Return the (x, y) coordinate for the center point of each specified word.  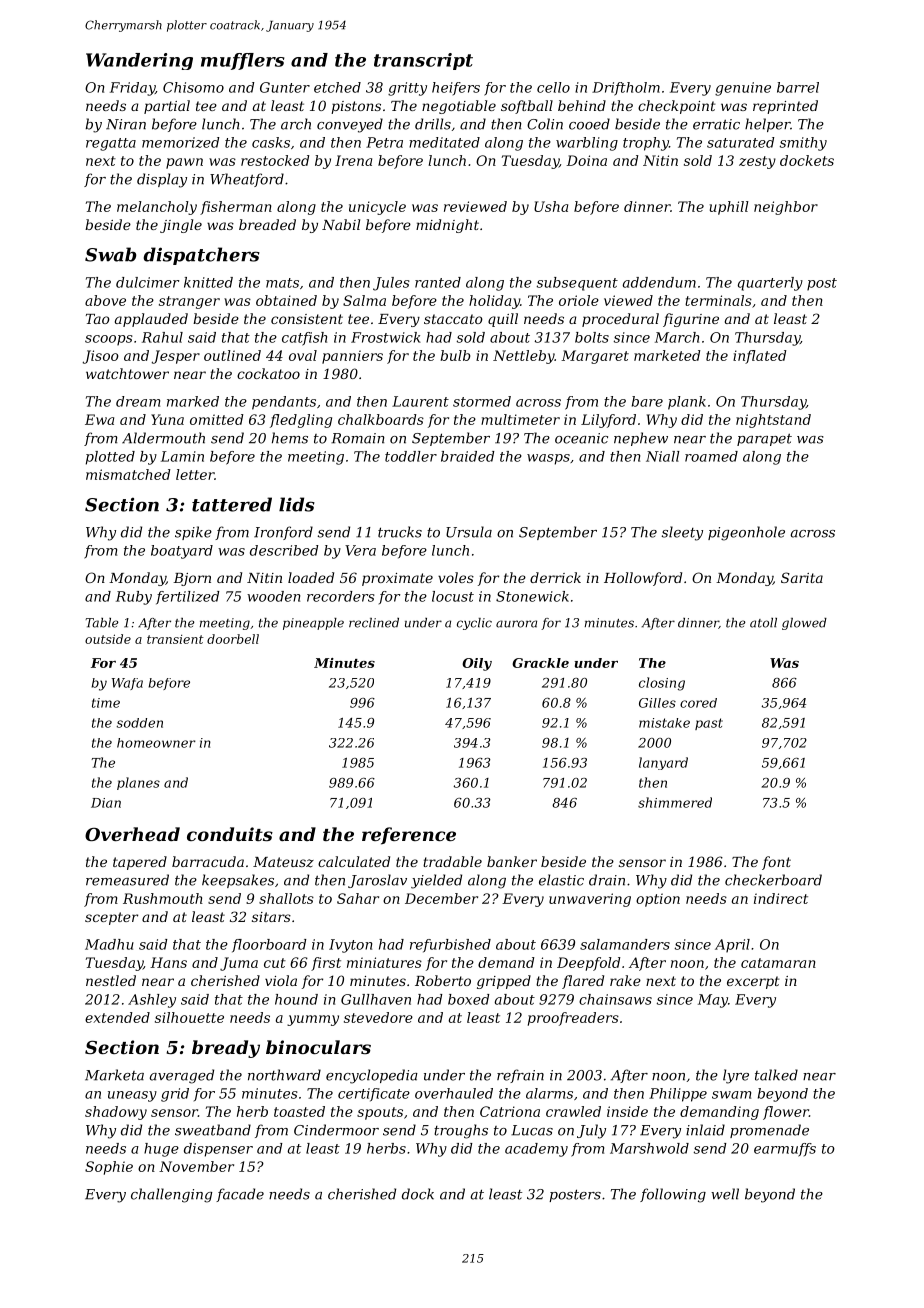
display (162, 180)
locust (453, 596)
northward (284, 1075)
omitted (217, 419)
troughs (461, 1131)
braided (468, 456)
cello (553, 87)
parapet (764, 440)
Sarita (802, 577)
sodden (140, 723)
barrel (798, 87)
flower (786, 1113)
